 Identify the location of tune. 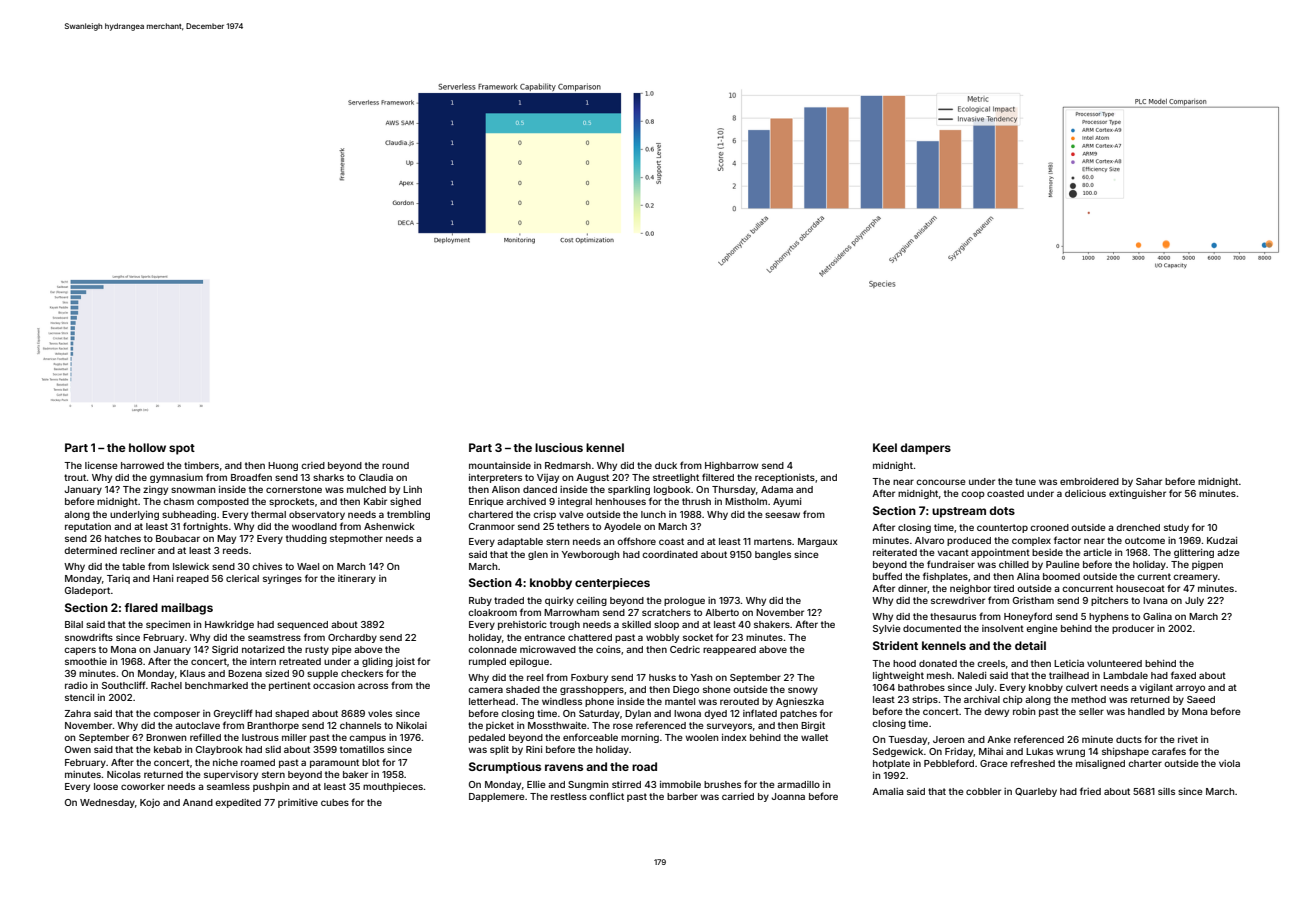
(1025, 481).
